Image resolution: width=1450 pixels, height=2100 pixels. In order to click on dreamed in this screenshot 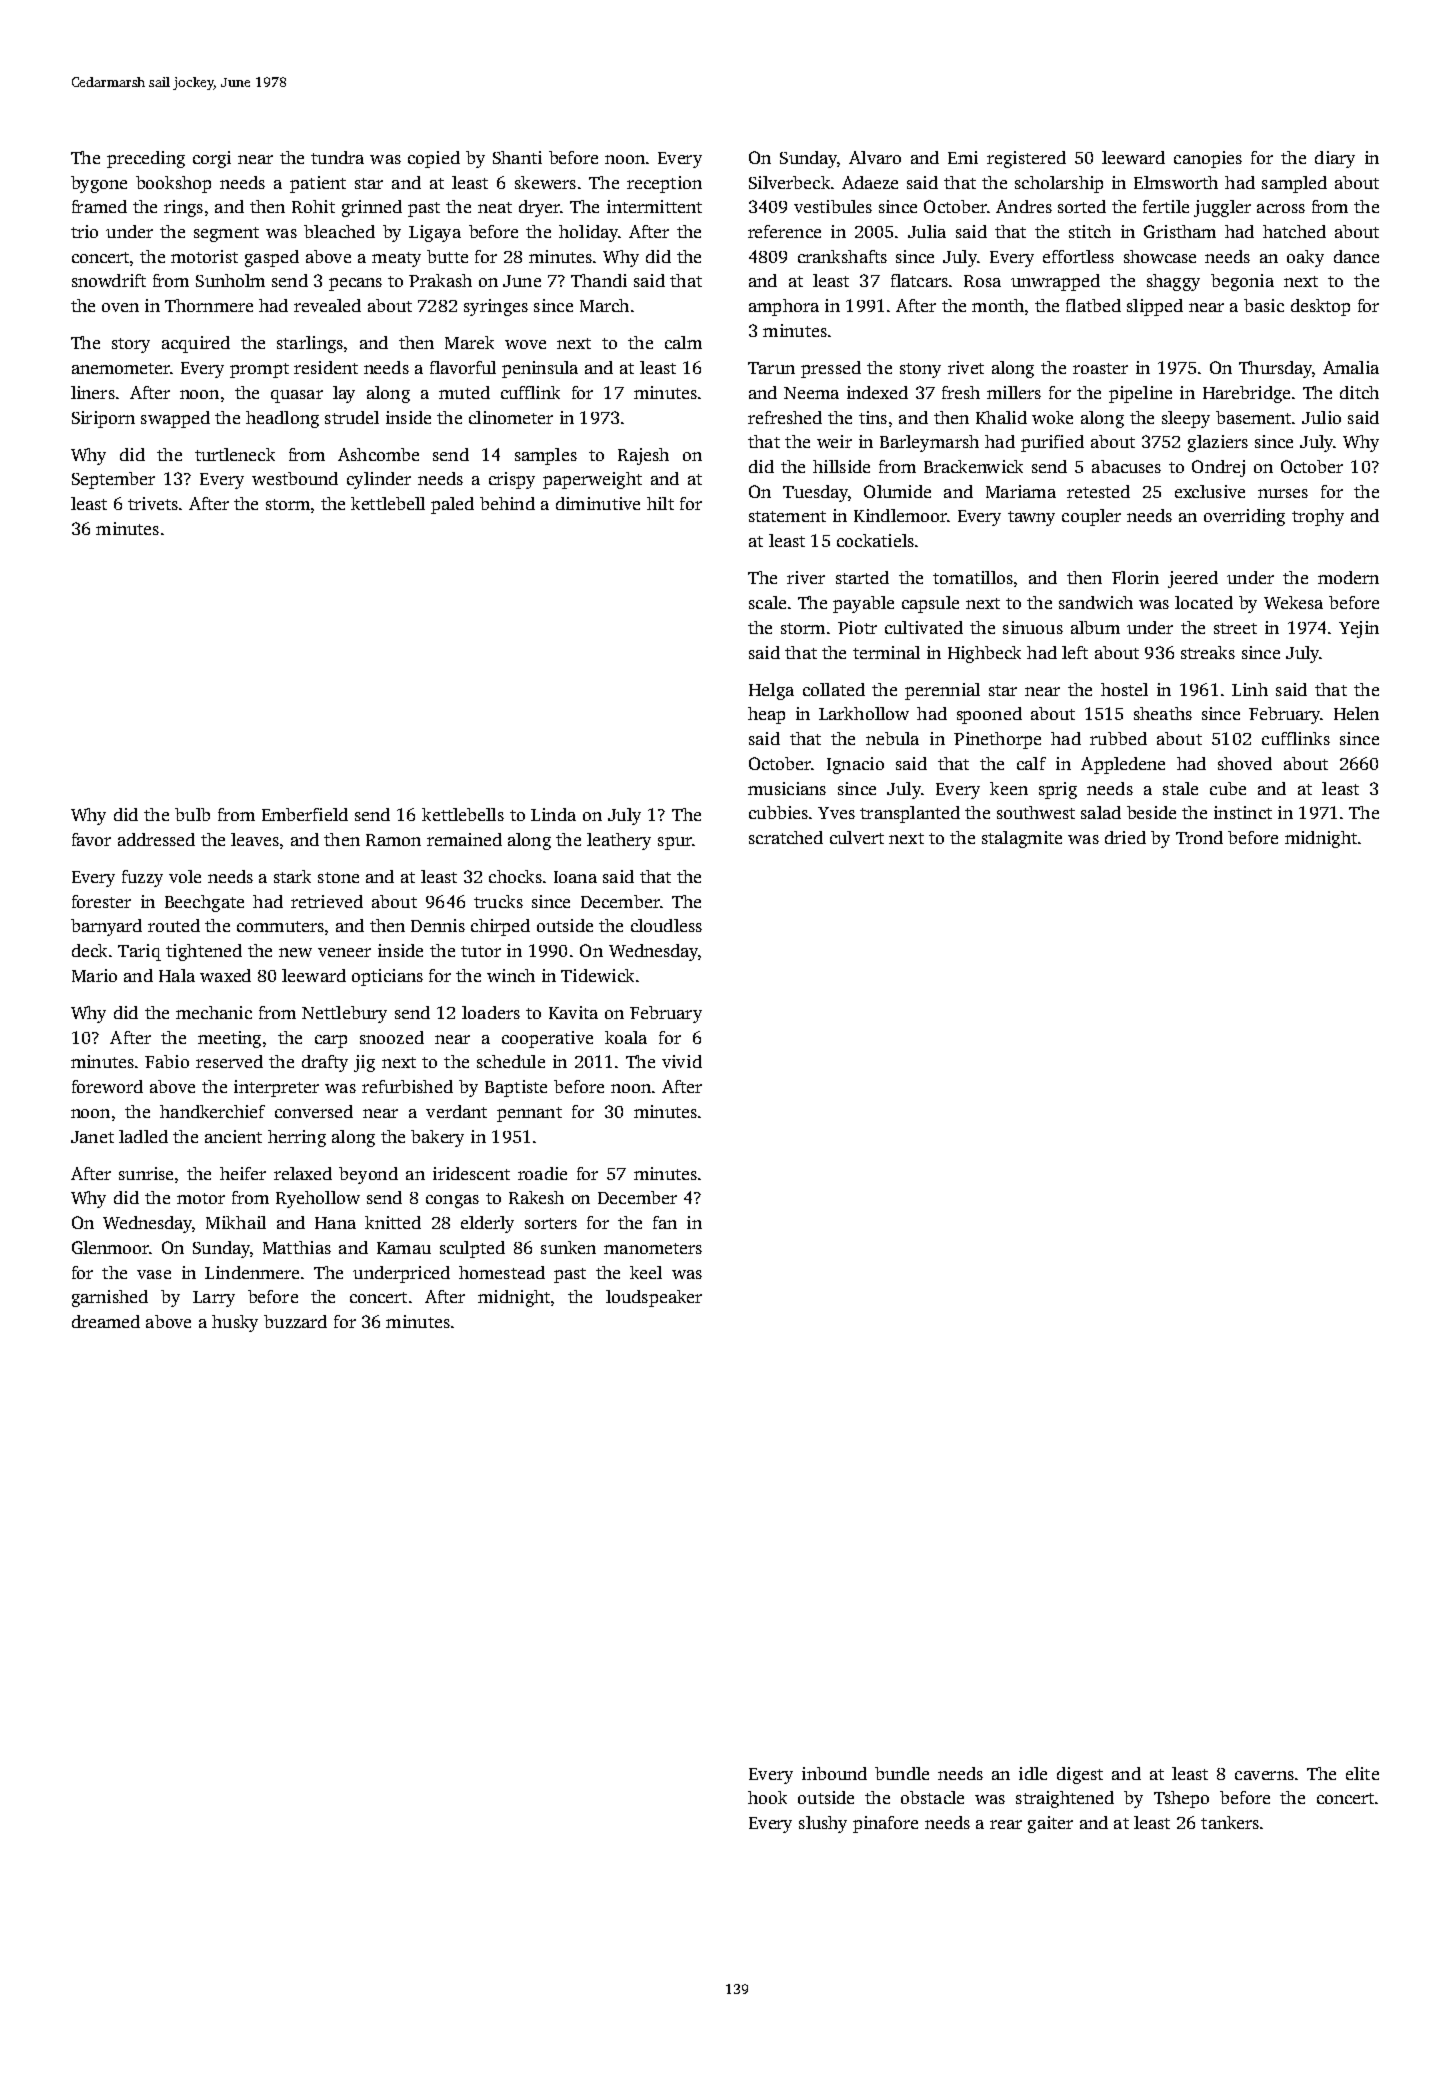, I will do `click(106, 1321)`.
